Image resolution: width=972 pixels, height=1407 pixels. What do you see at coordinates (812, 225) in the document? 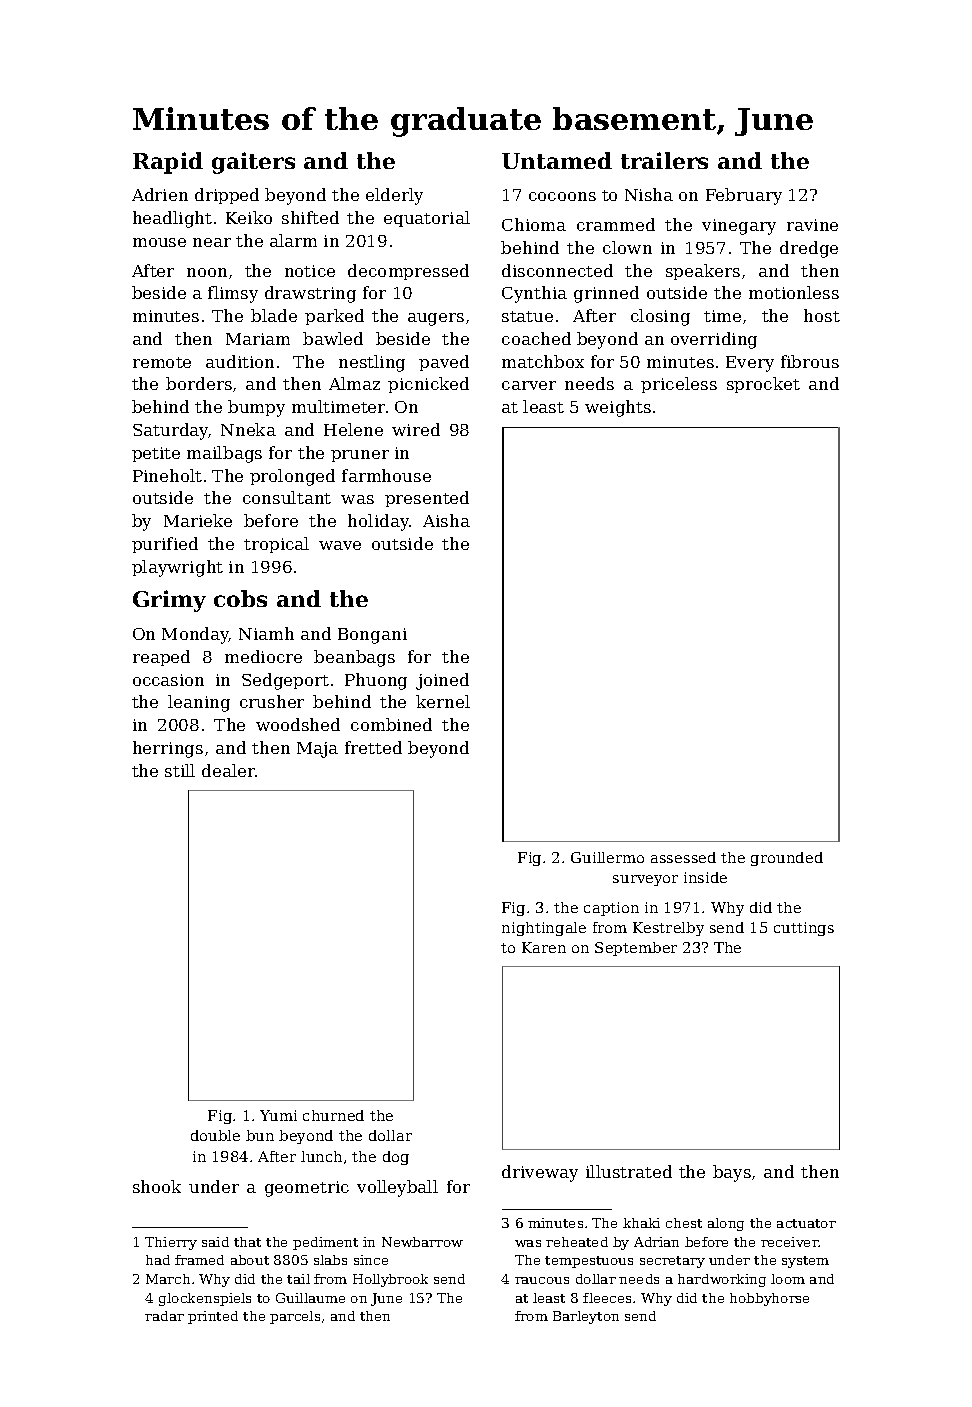
I see `ravine` at bounding box center [812, 225].
